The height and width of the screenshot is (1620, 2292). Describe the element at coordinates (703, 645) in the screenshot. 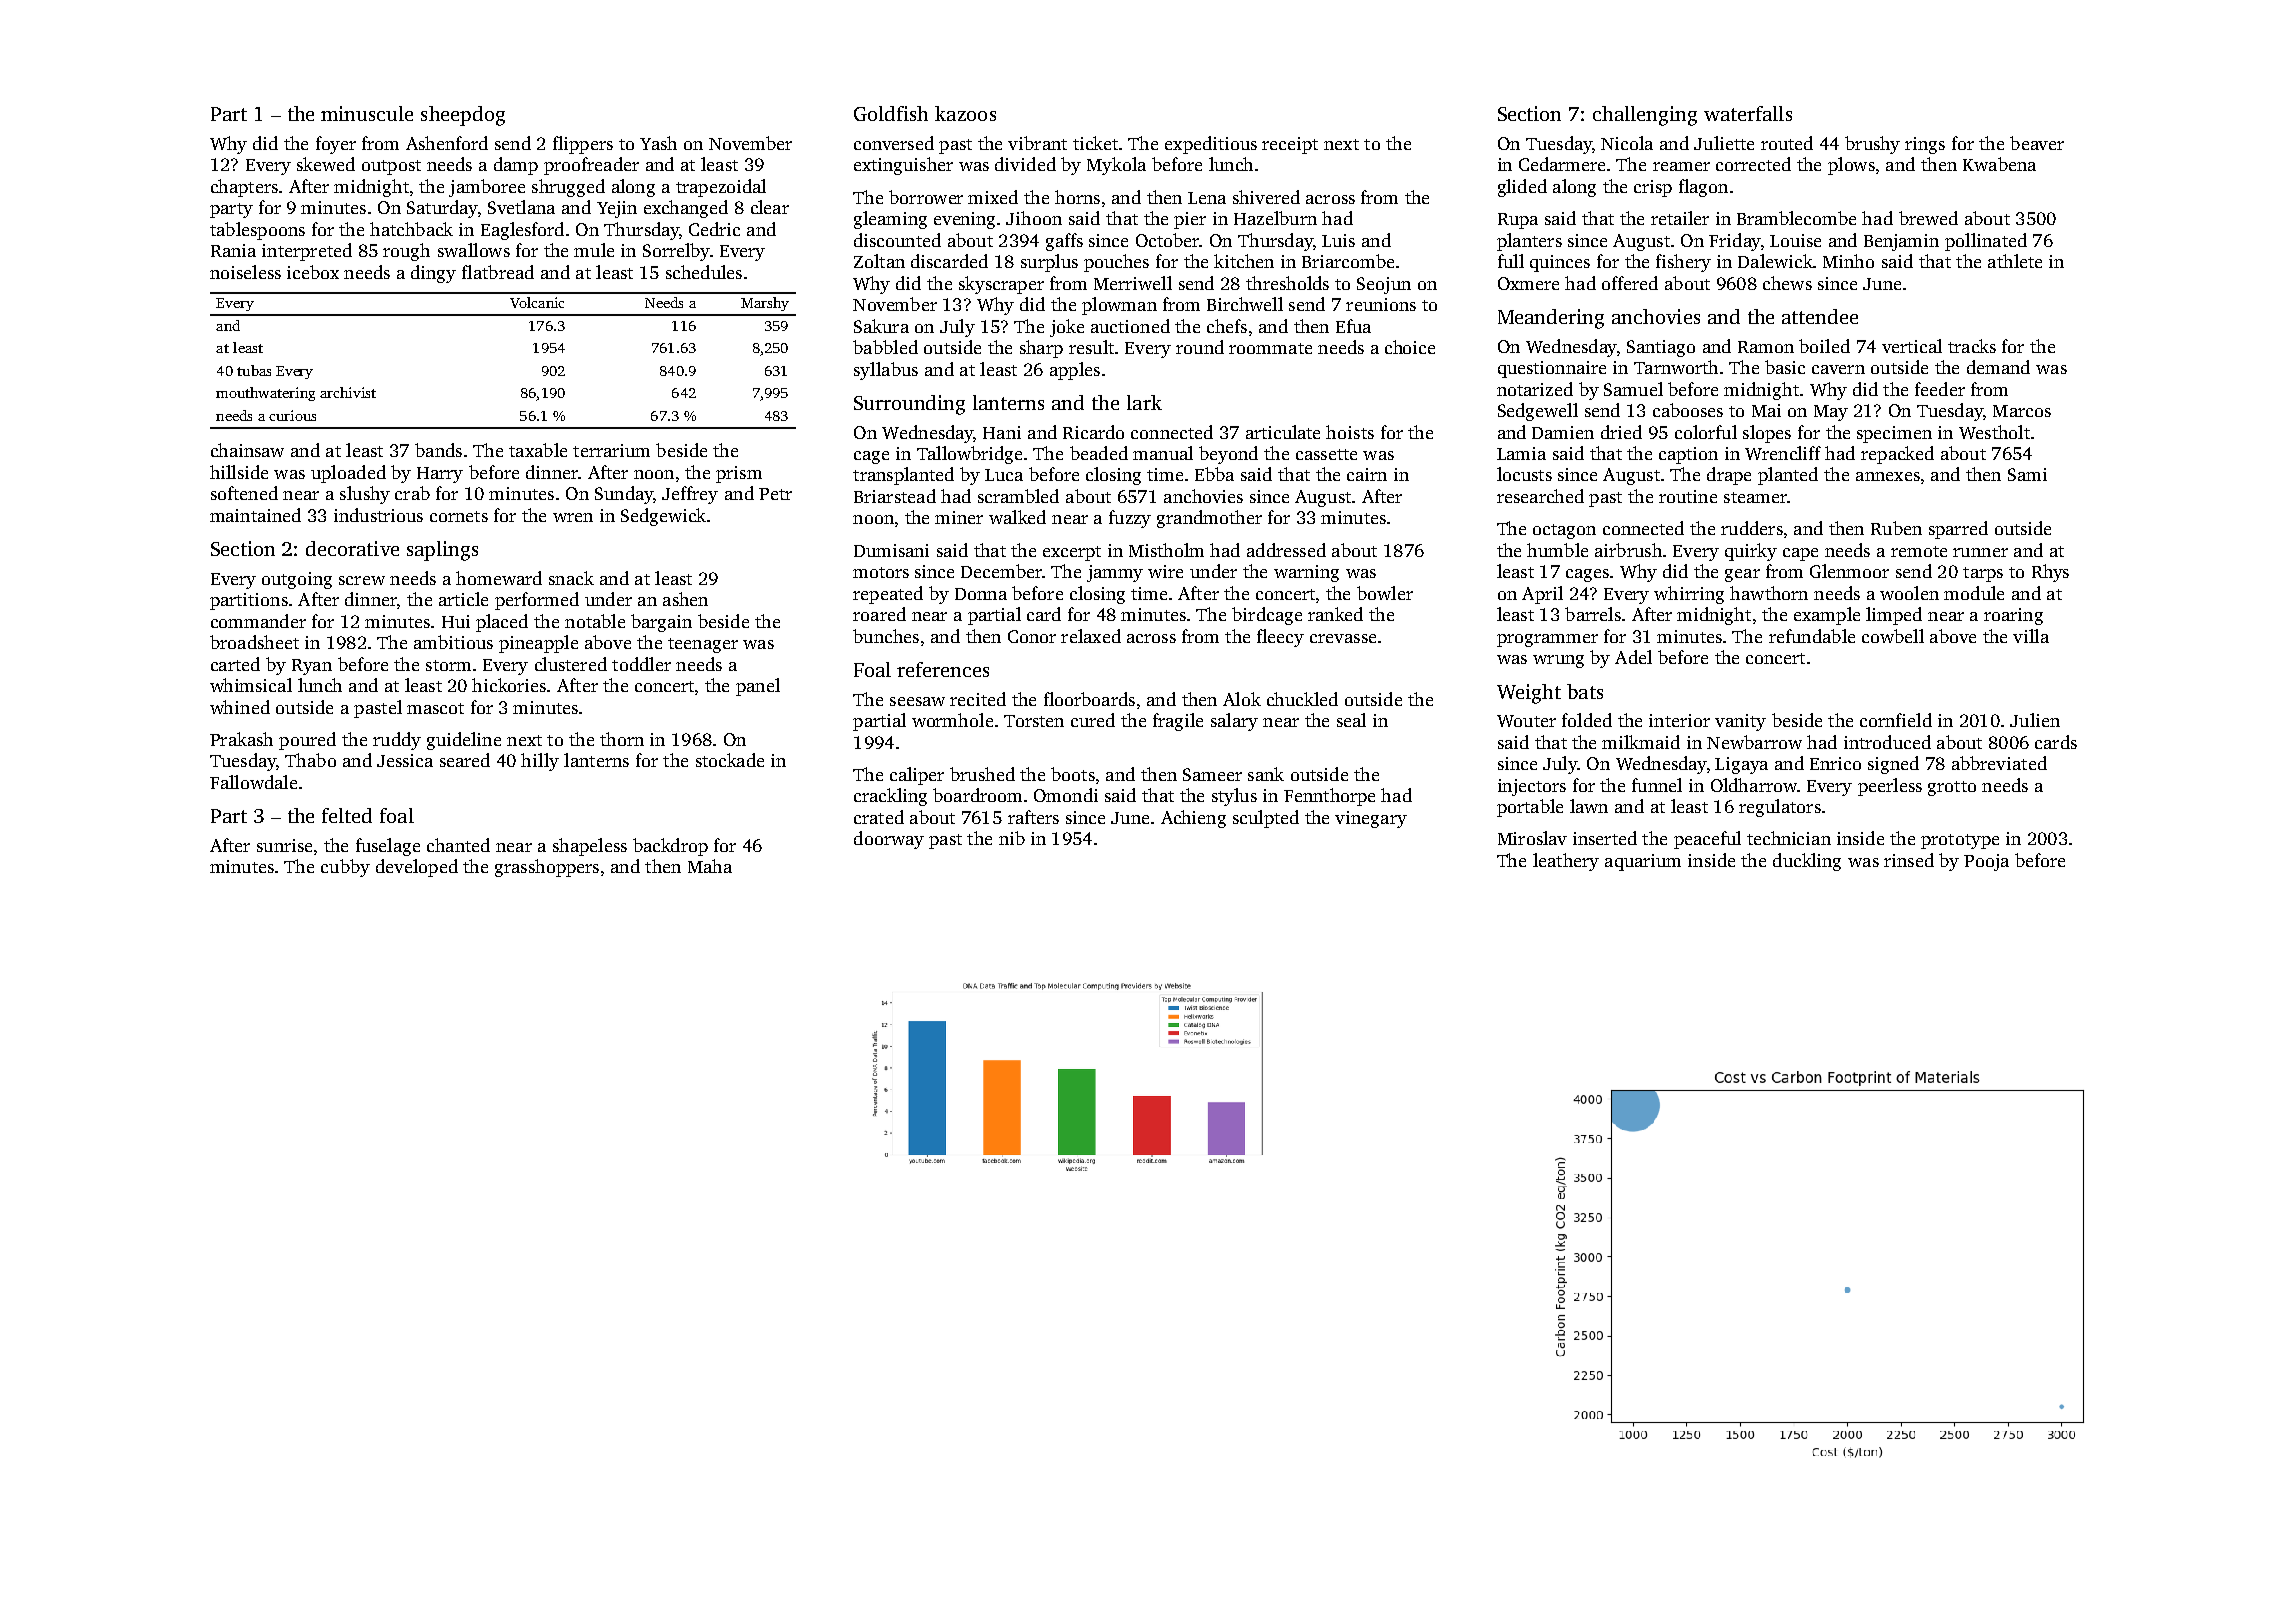

I see `teenager` at that location.
